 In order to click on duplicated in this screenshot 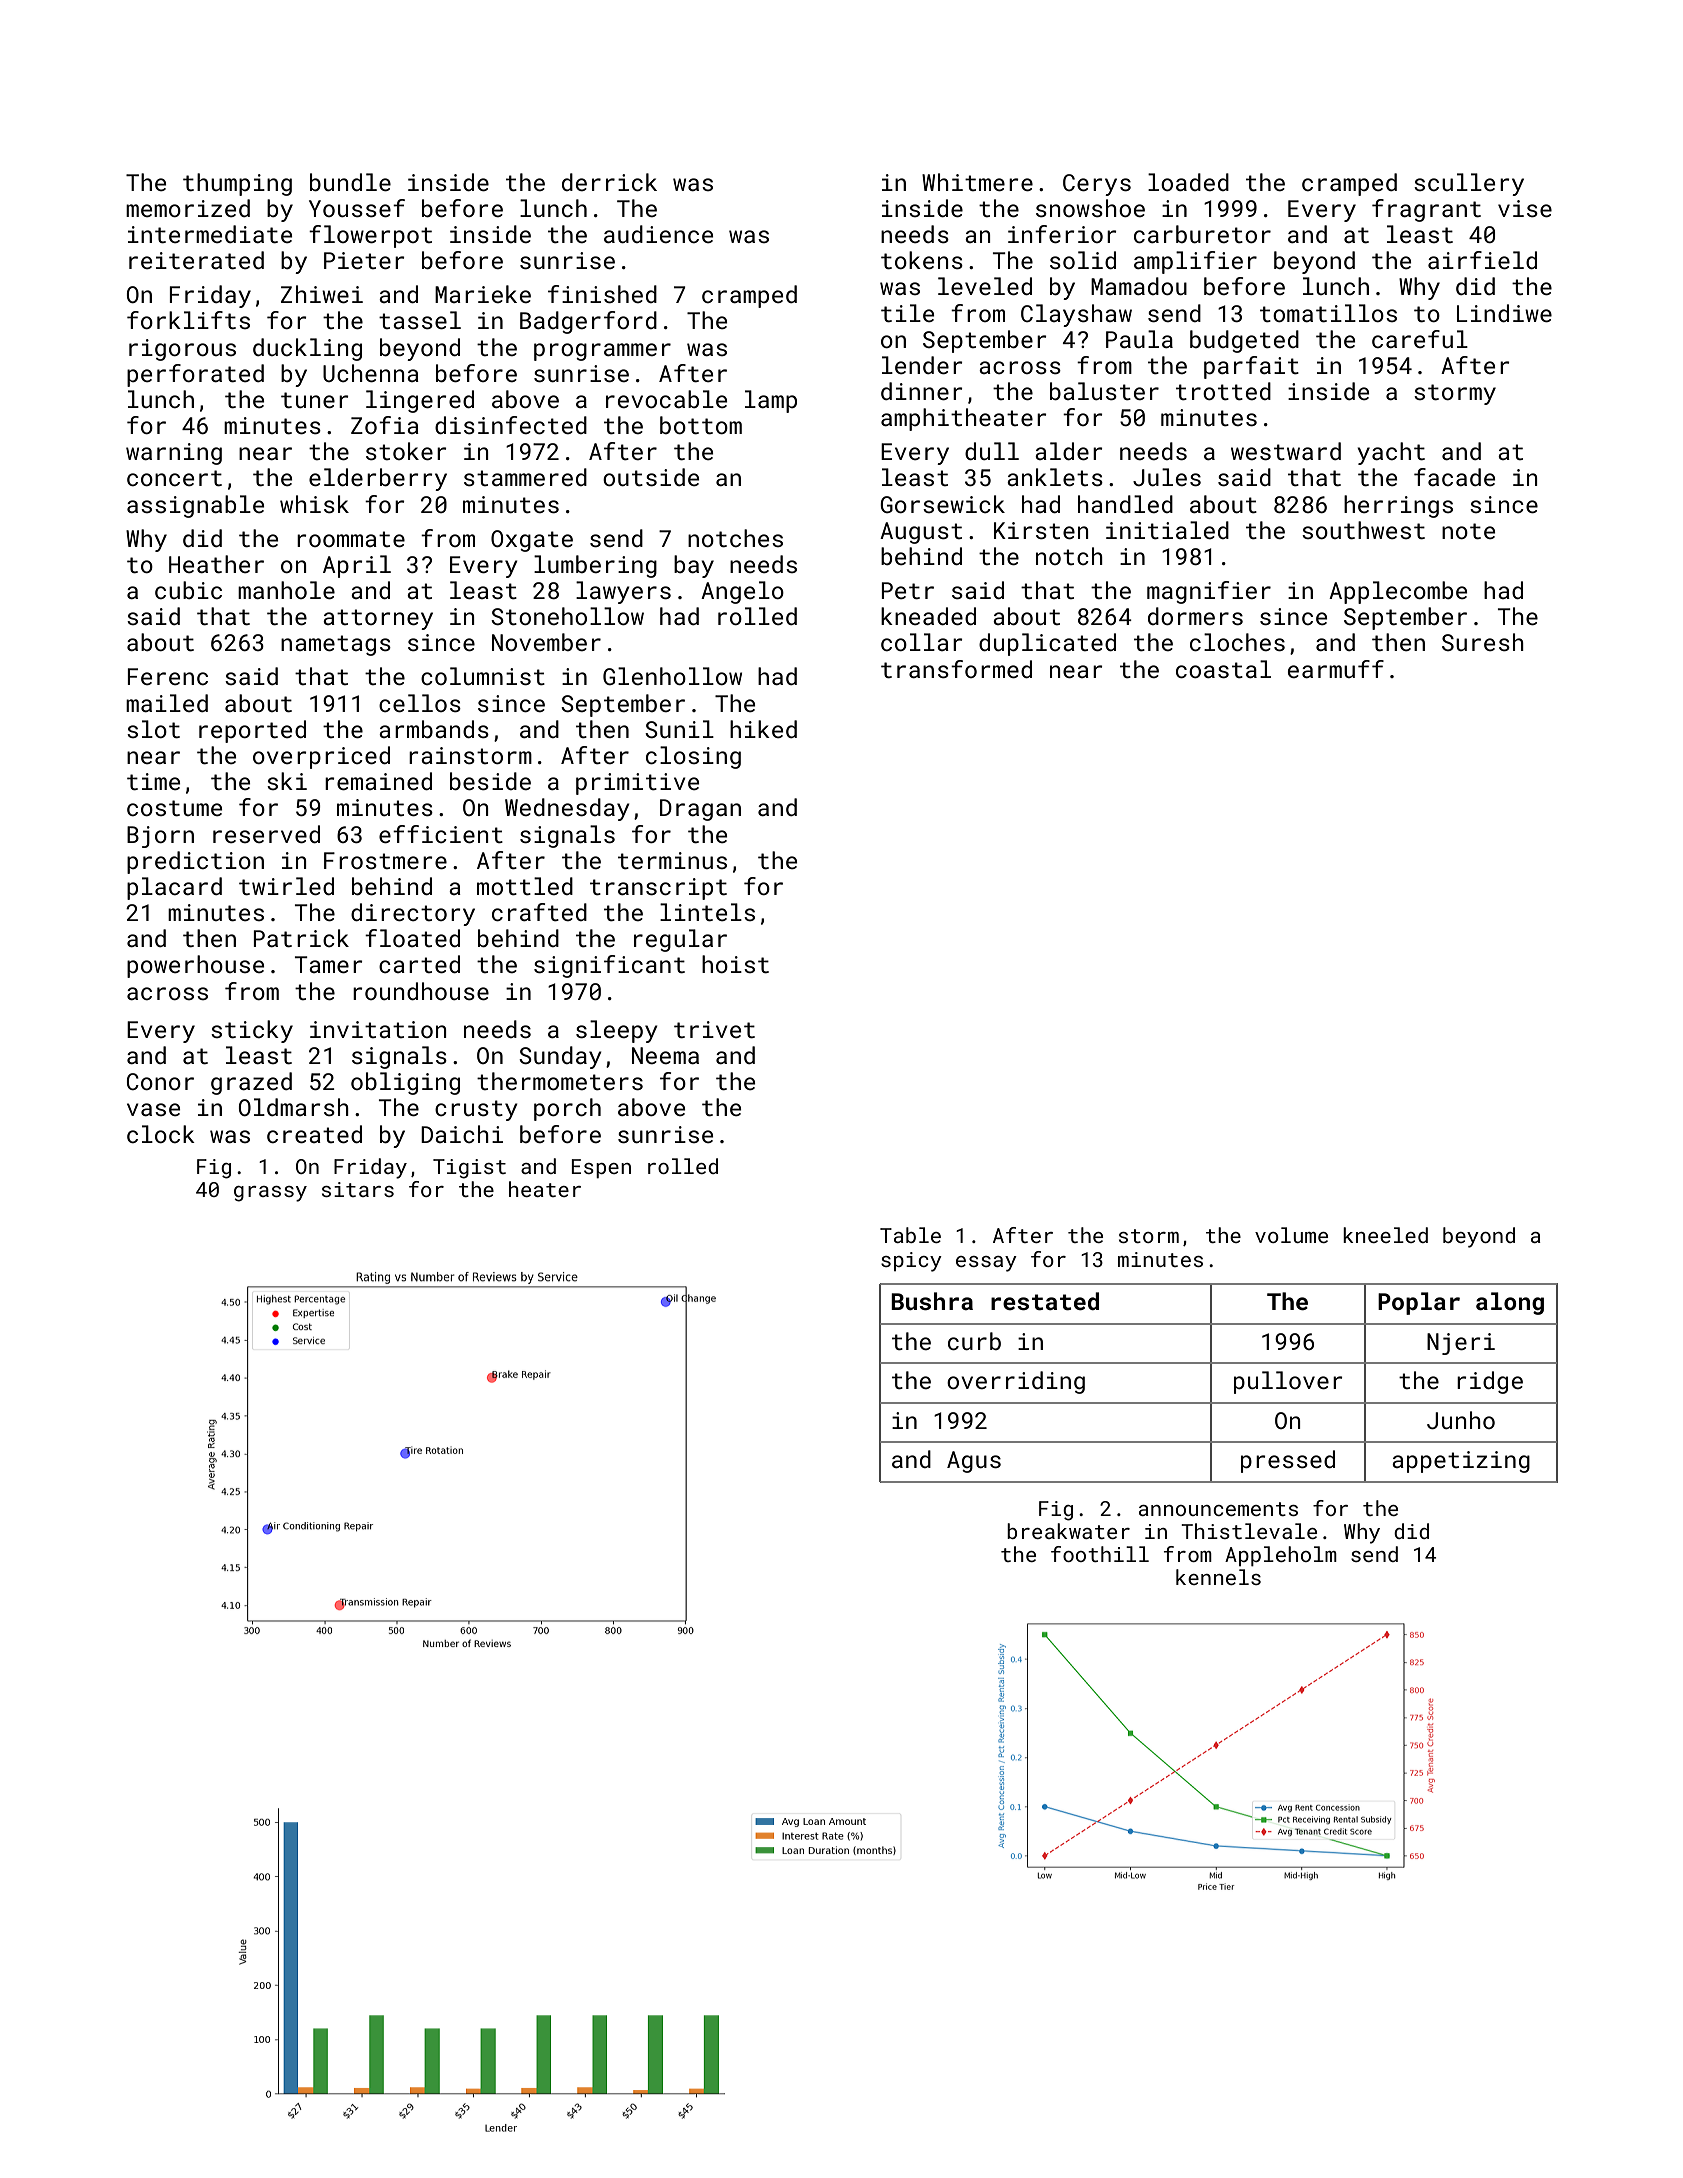, I will do `click(1047, 644)`.
